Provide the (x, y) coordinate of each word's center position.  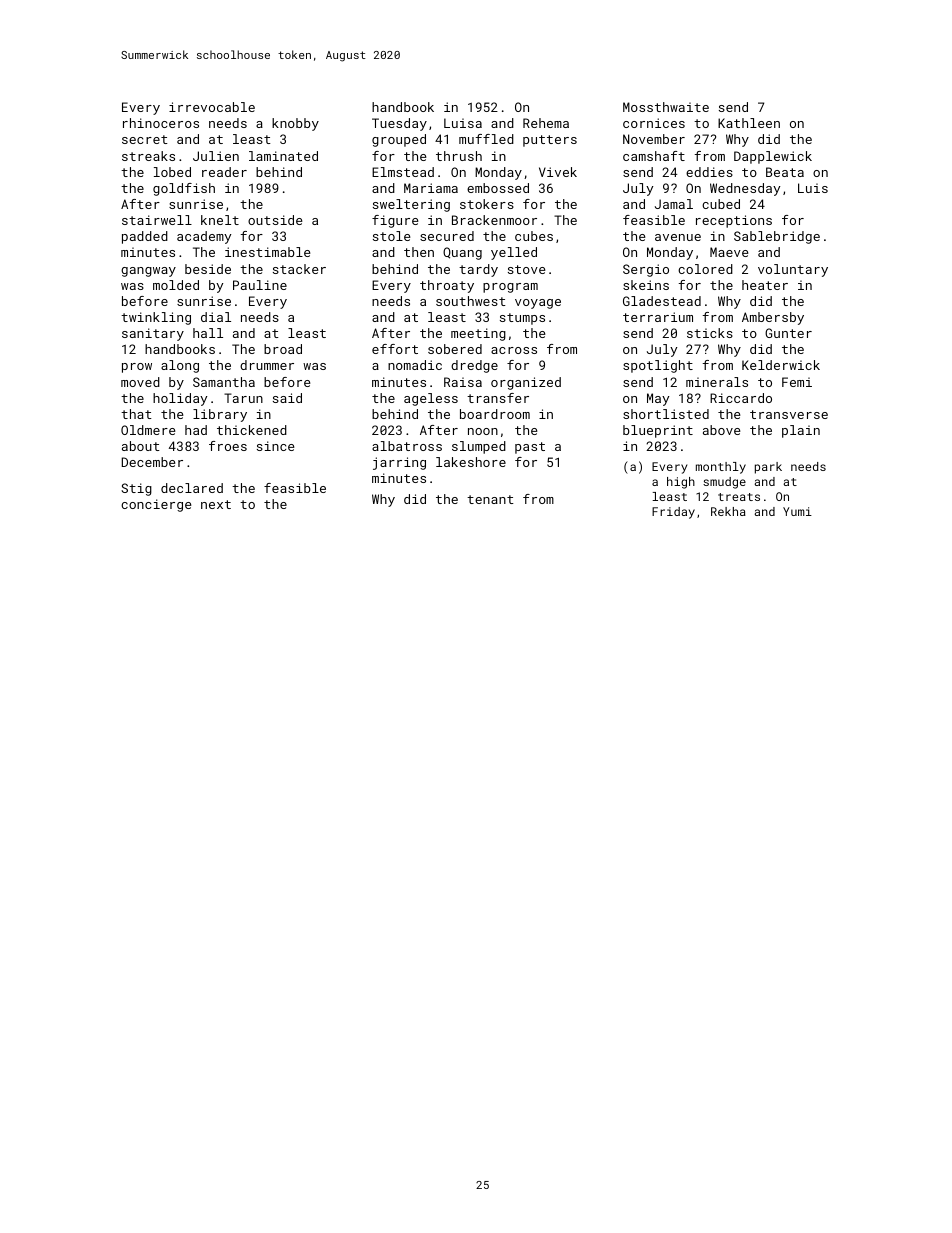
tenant (490, 499)
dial (216, 317)
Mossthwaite (666, 107)
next (216, 504)
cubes (534, 236)
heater (765, 285)
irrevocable (212, 107)
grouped (399, 140)
